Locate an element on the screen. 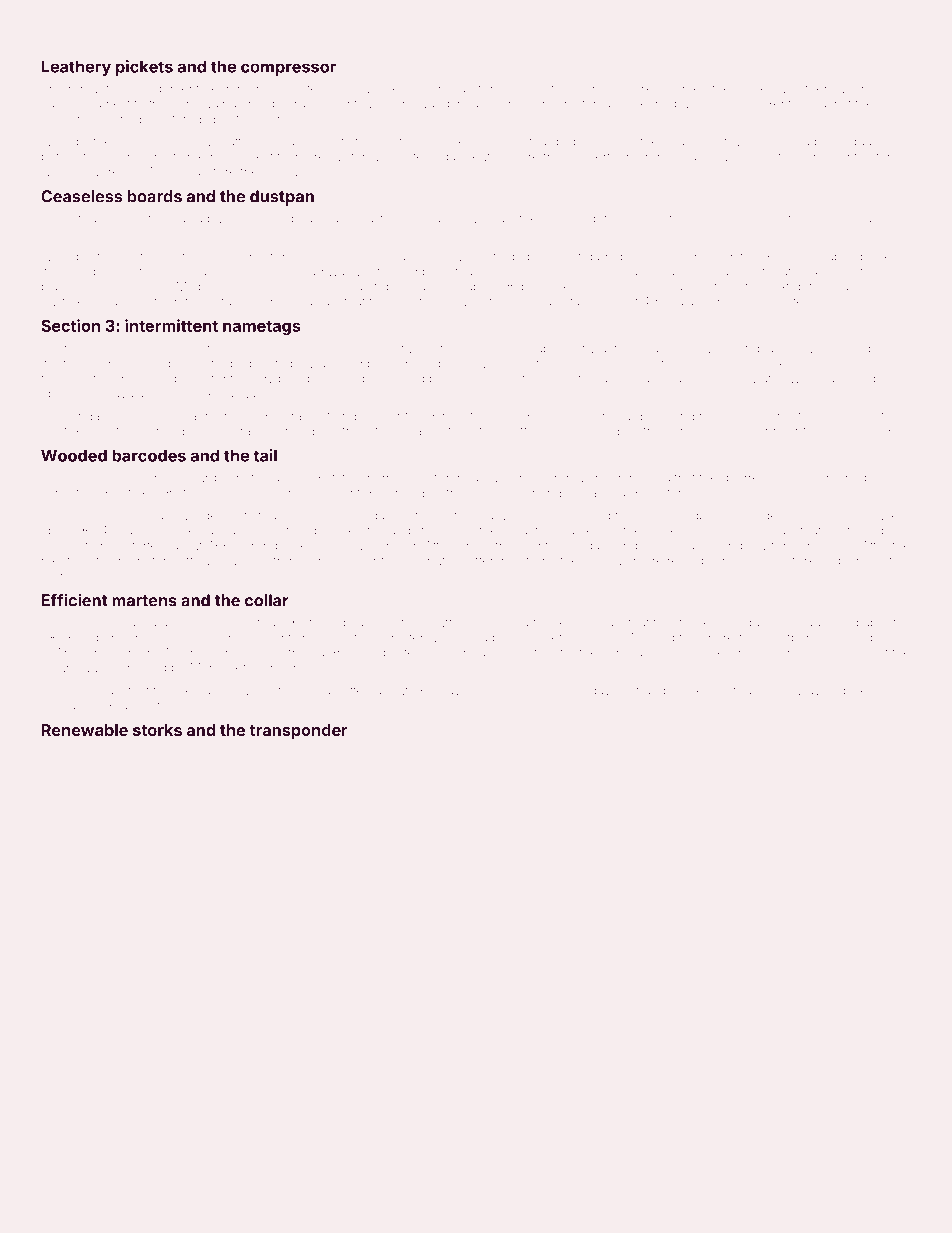 The image size is (952, 1233). pickets is located at coordinates (144, 68).
